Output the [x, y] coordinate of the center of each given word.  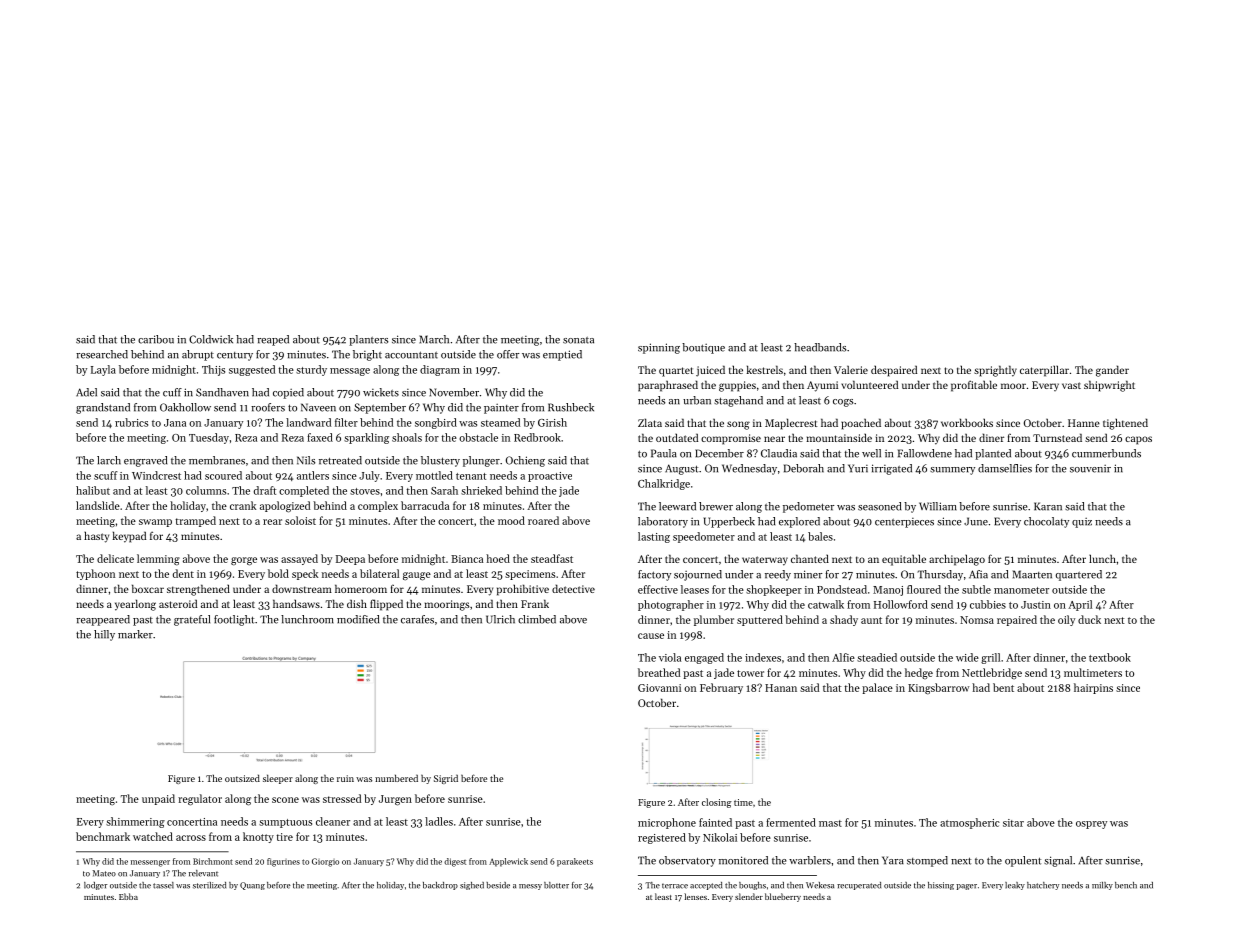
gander [1112, 371]
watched [153, 836]
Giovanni [659, 688]
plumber [714, 620]
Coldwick [211, 339]
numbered [396, 778]
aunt [871, 620]
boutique [703, 348]
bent [1003, 687]
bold [278, 573]
